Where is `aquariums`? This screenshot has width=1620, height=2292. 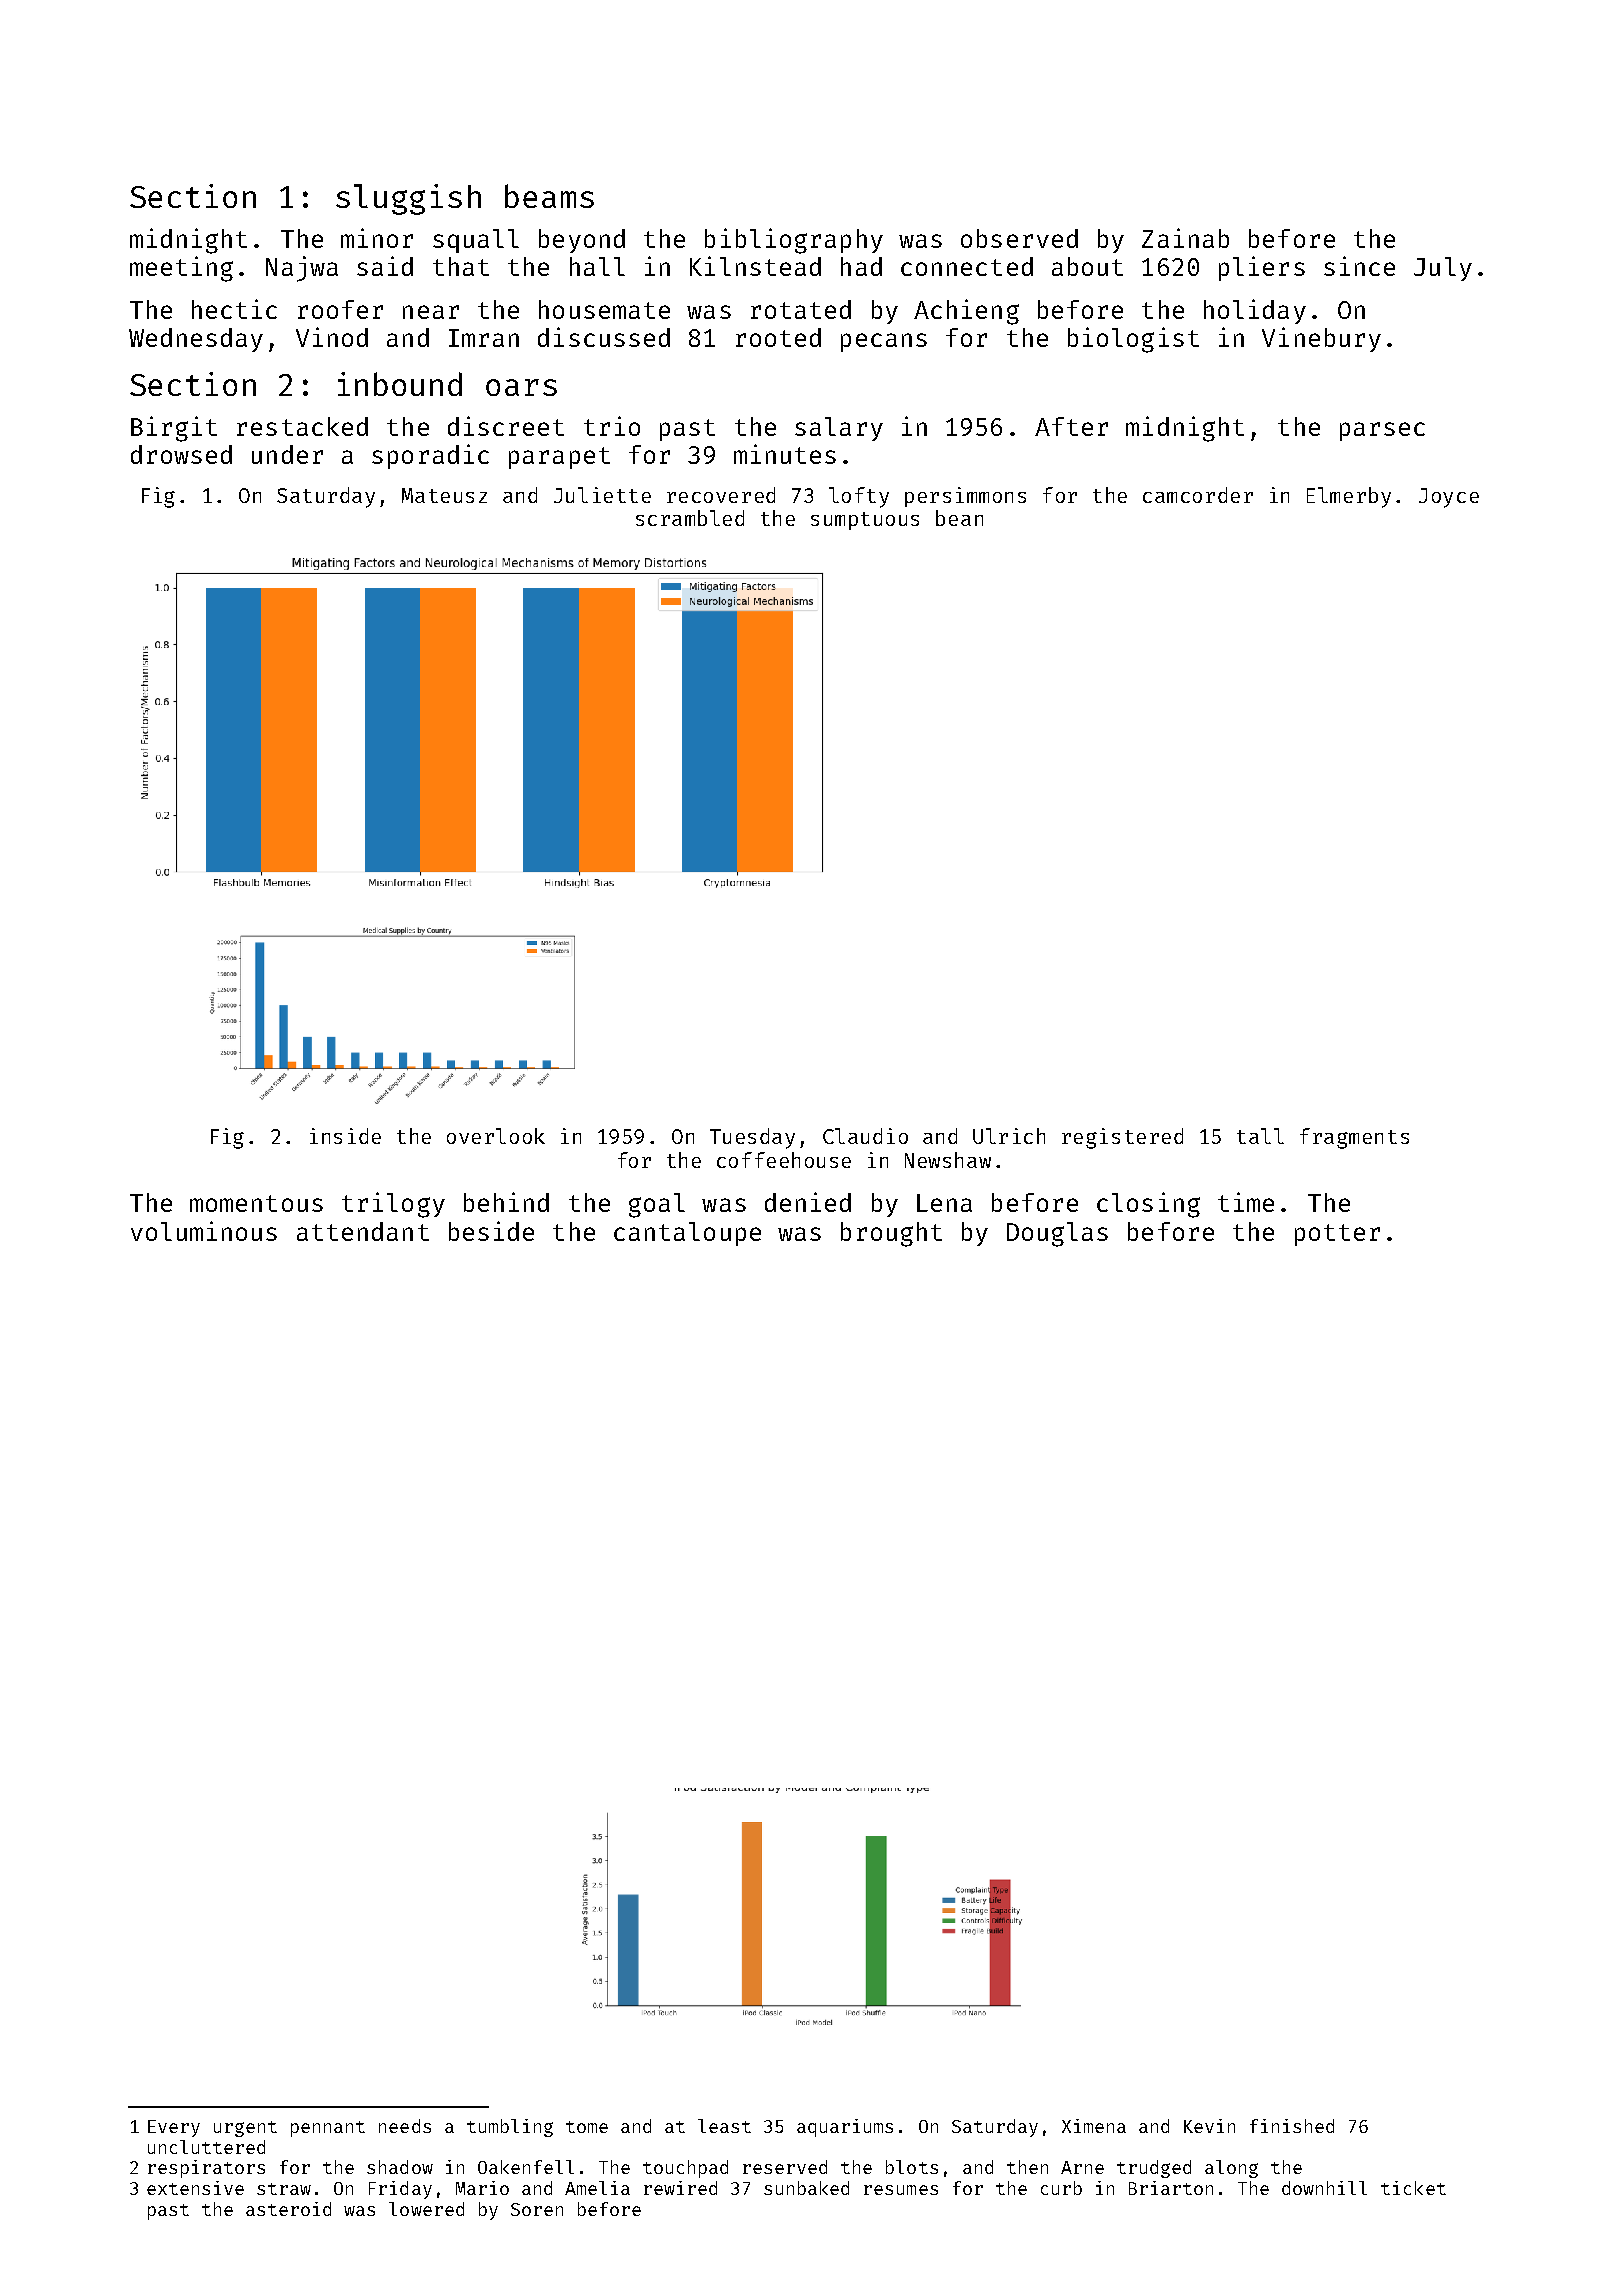
aquariums is located at coordinates (845, 2128).
